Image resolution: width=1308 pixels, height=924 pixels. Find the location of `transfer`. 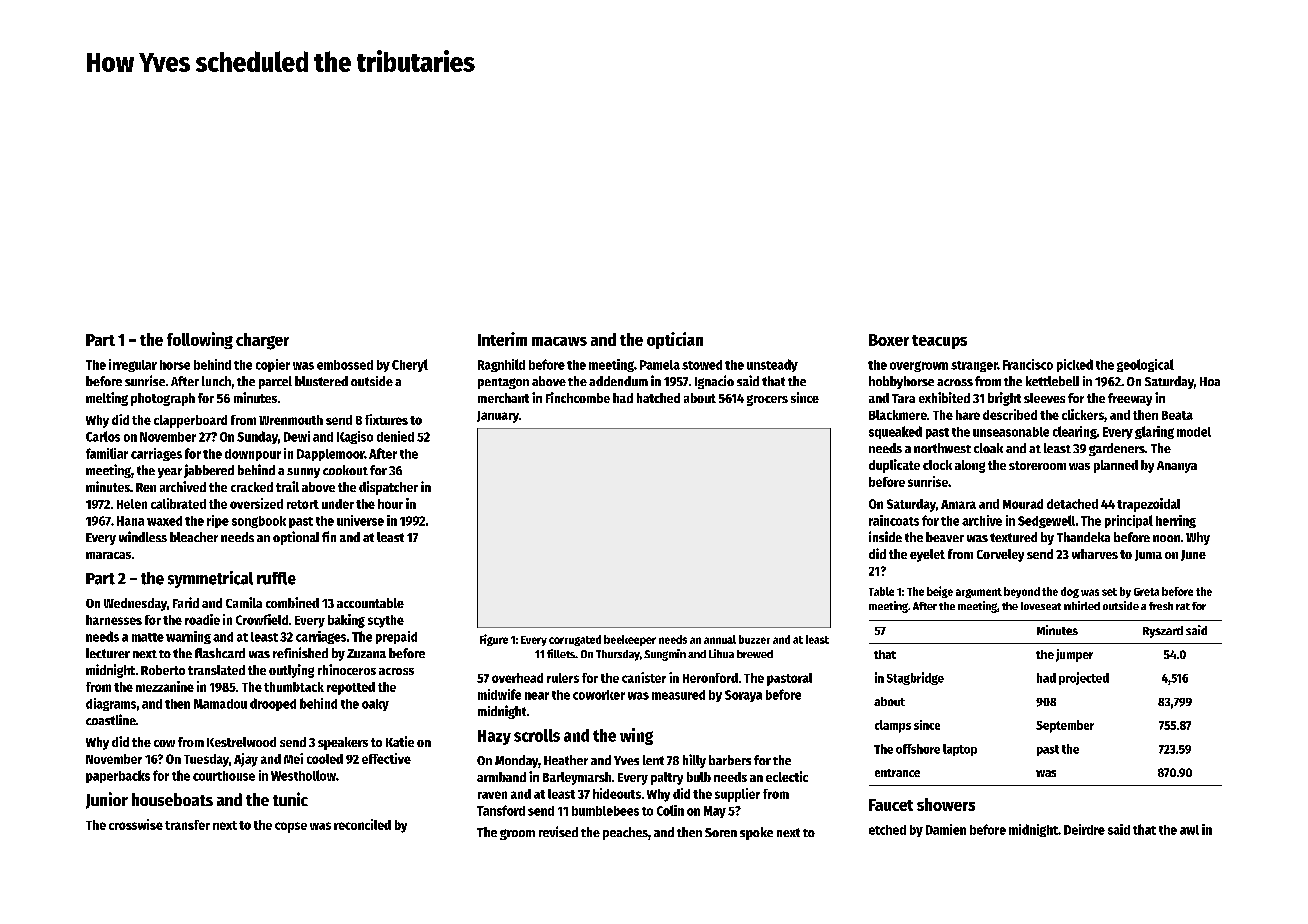

transfer is located at coordinates (187, 825).
